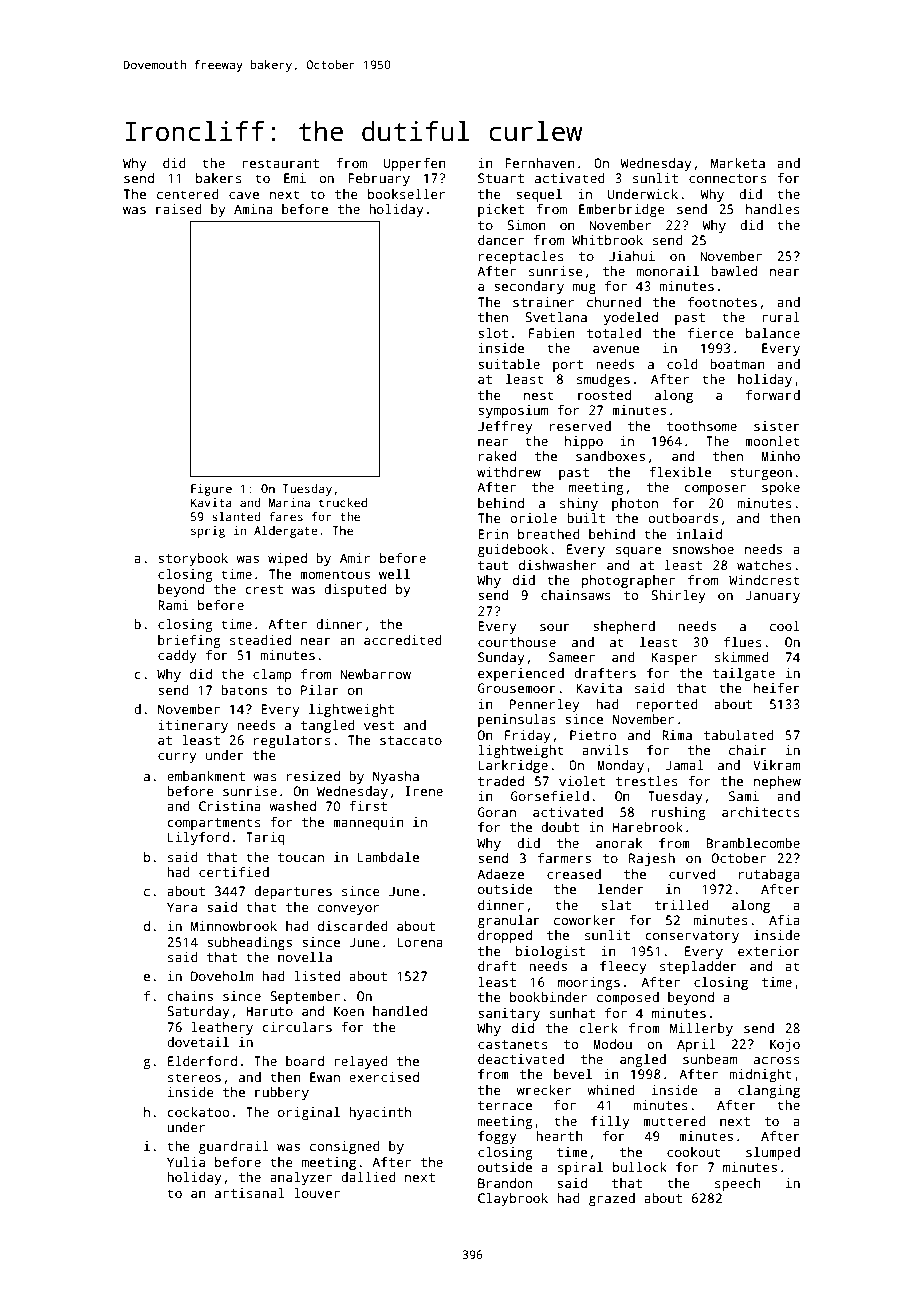 This page has height=1308, width=924. What do you see at coordinates (249, 1193) in the page?
I see `artisanal` at bounding box center [249, 1193].
